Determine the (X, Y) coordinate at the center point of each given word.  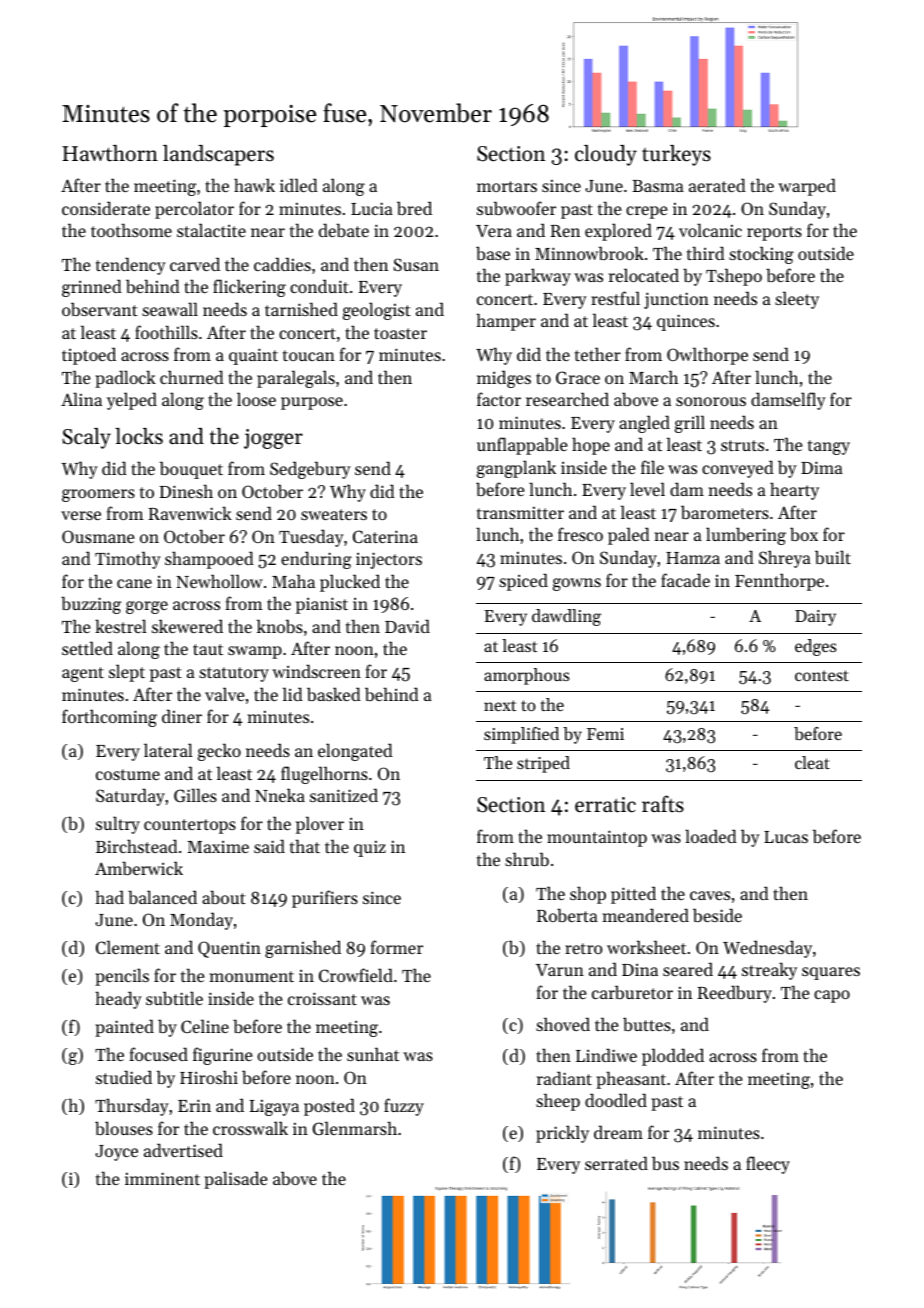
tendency (131, 266)
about (224, 897)
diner (182, 716)
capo (832, 996)
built (833, 557)
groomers (98, 495)
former (396, 947)
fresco (580, 534)
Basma (658, 186)
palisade (236, 1180)
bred (414, 208)
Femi (605, 734)
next (500, 705)
